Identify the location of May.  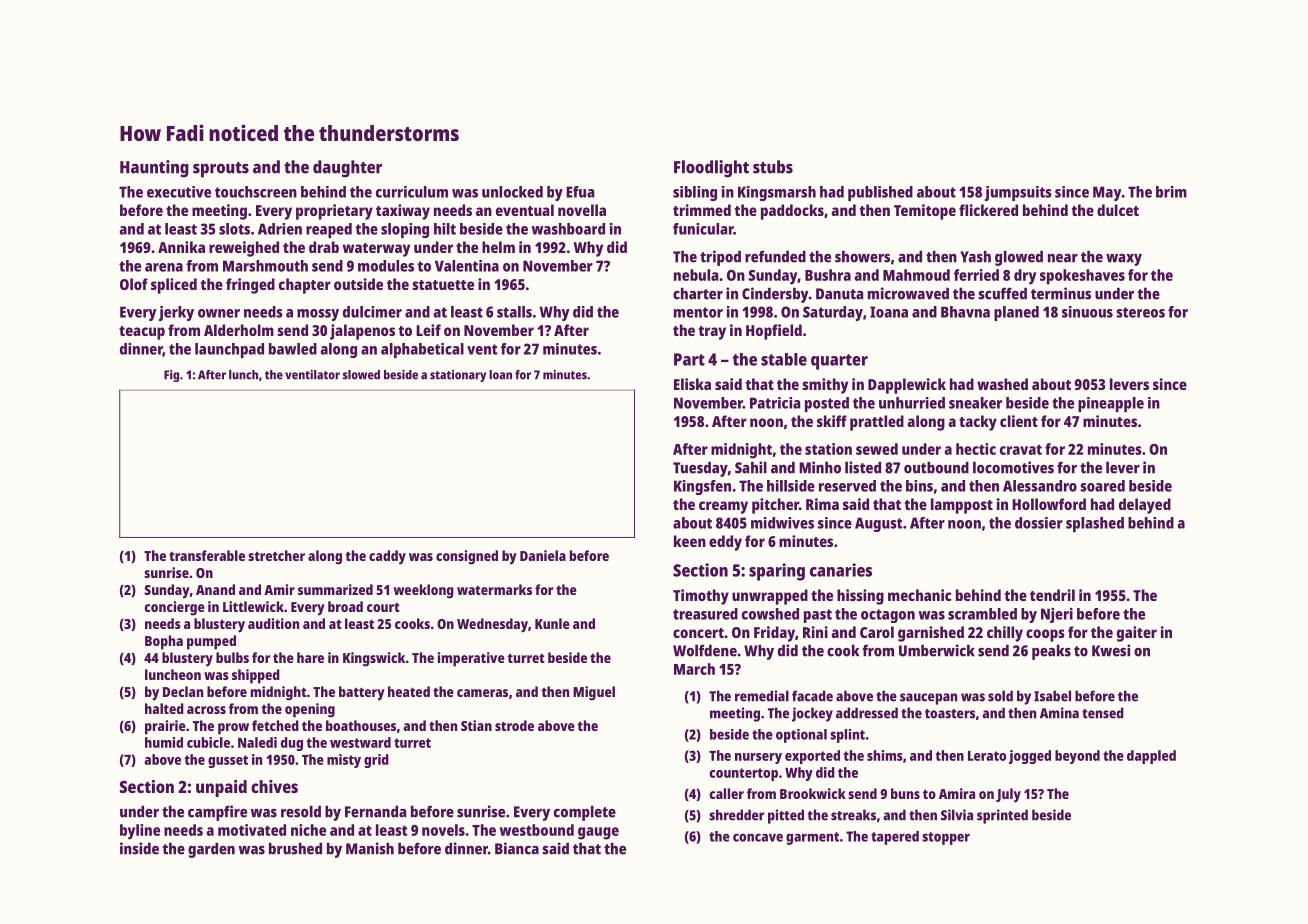
(1107, 193).
